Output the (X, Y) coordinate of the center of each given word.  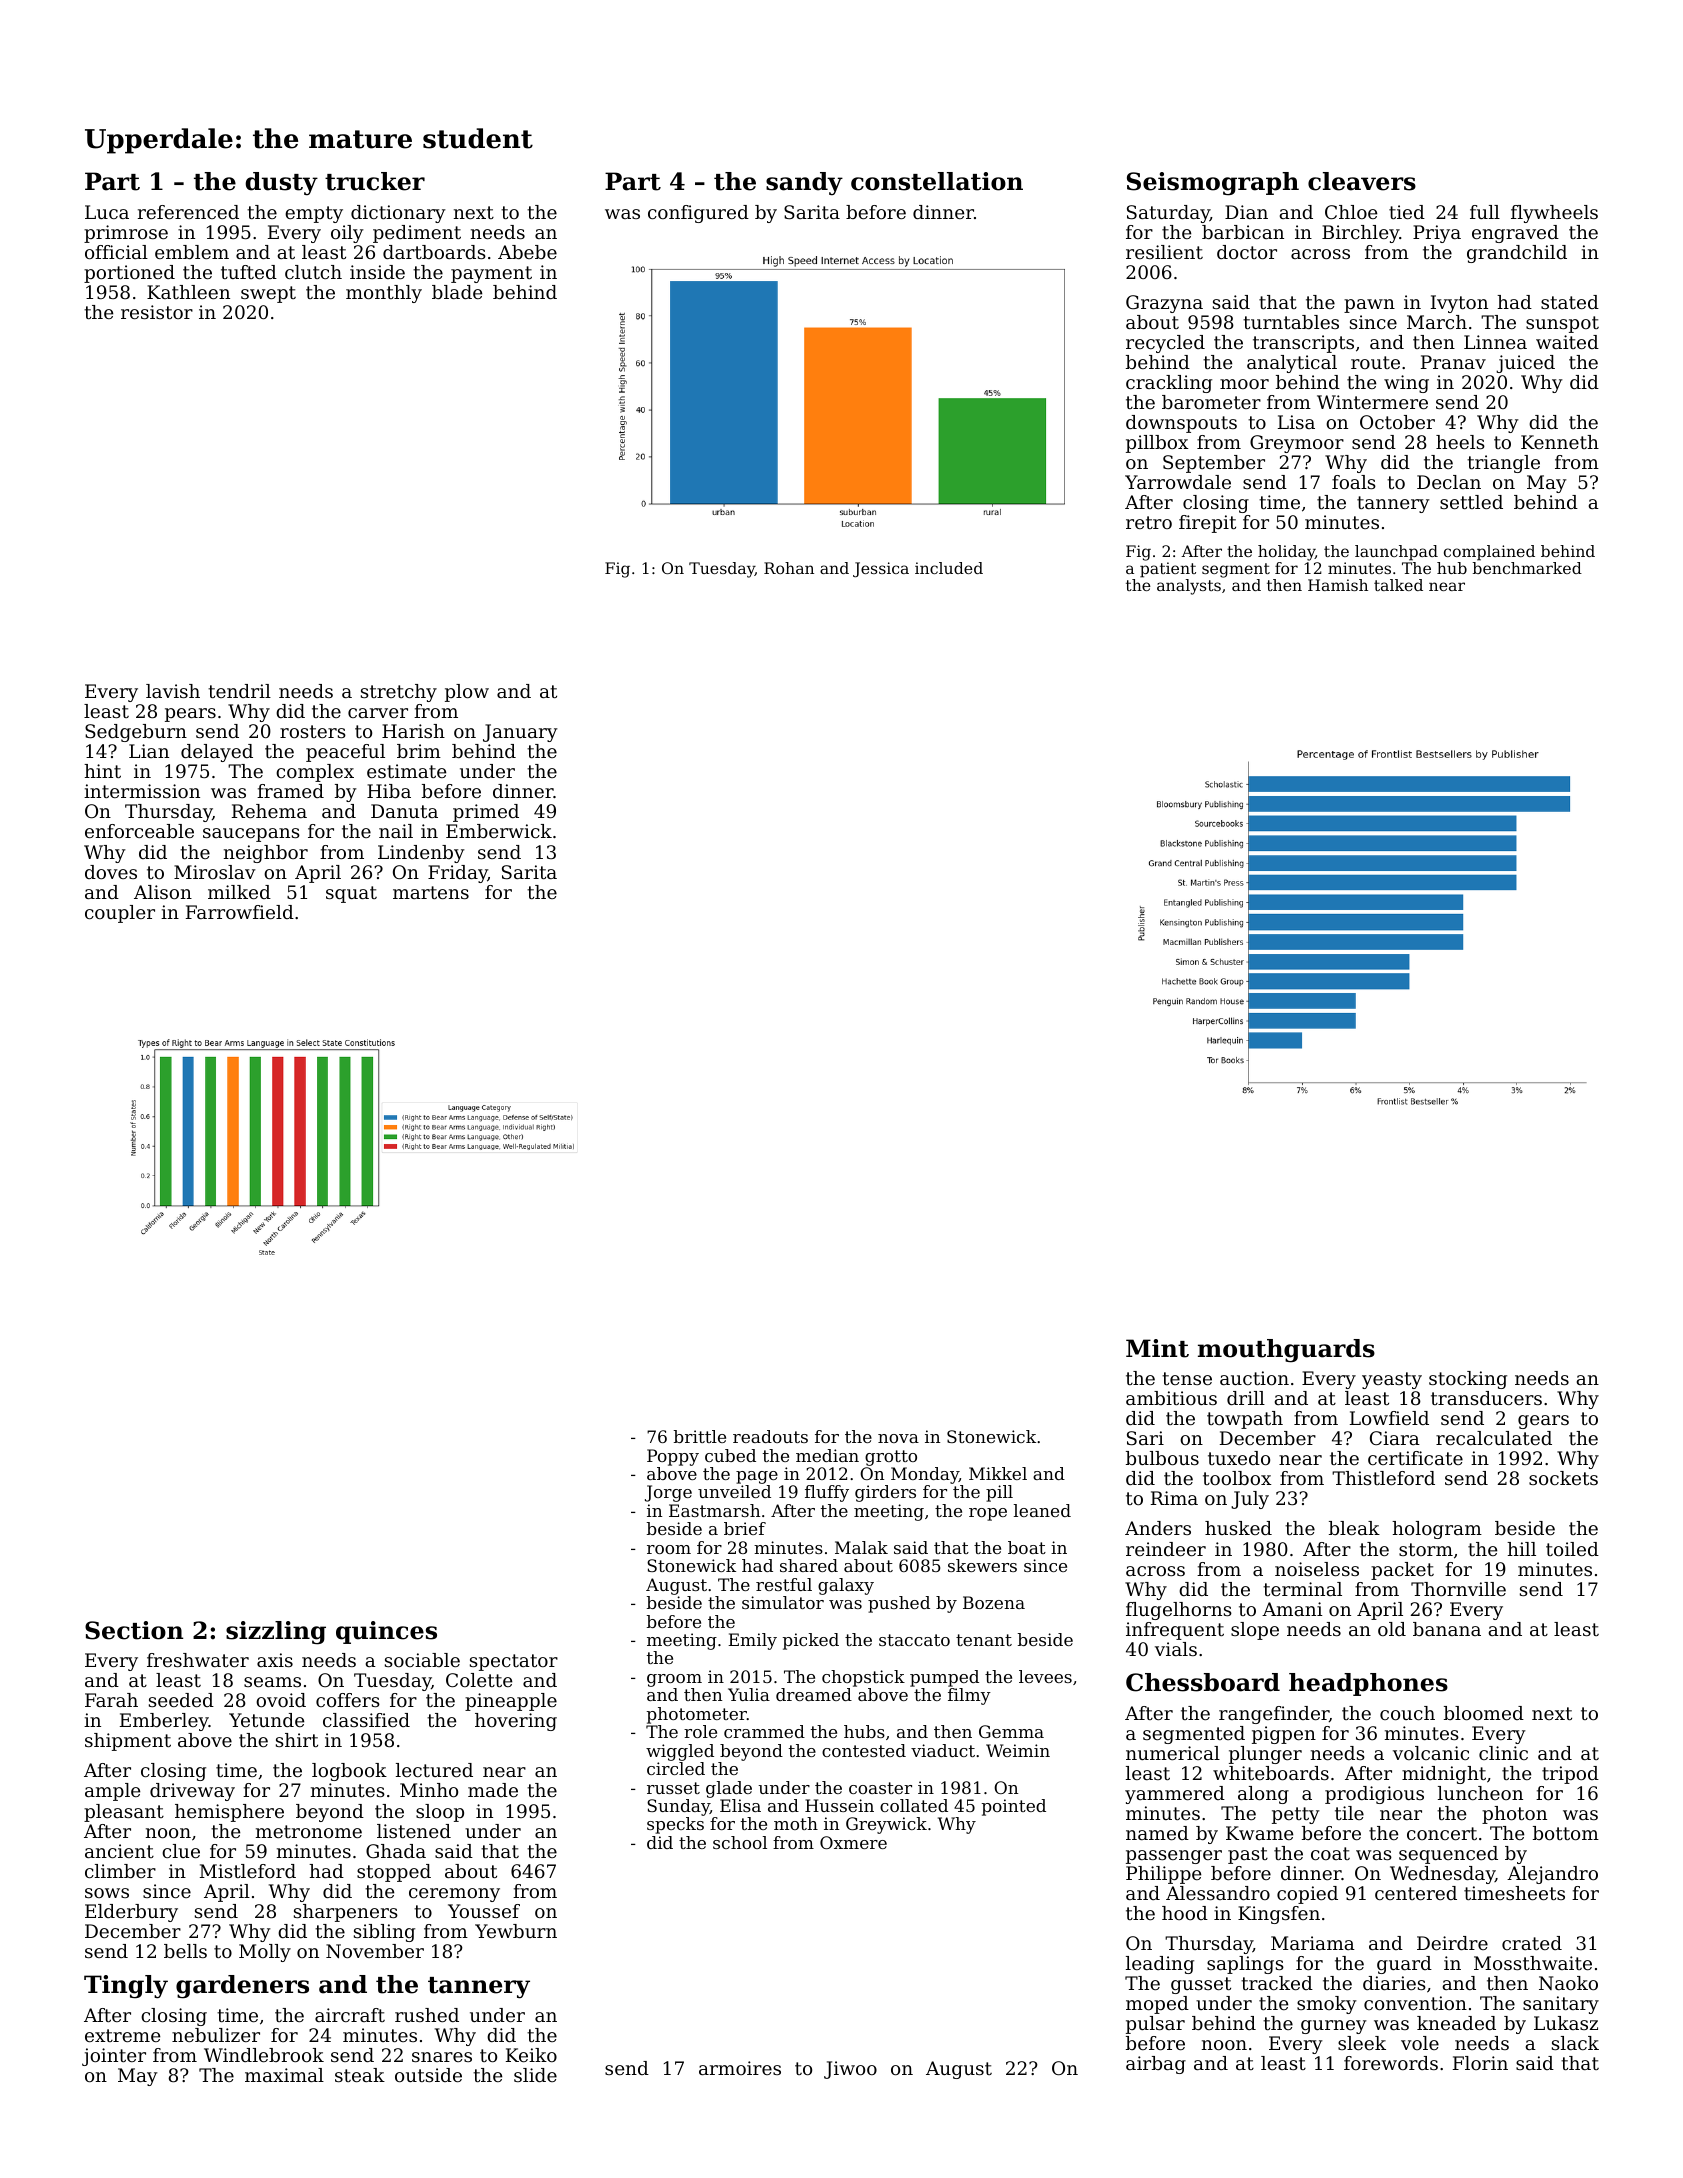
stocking (1468, 1380)
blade (457, 292)
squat (351, 894)
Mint (1157, 1348)
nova (898, 1438)
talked (1398, 585)
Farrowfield (240, 912)
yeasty (1392, 1380)
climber (120, 1871)
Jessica (881, 569)
